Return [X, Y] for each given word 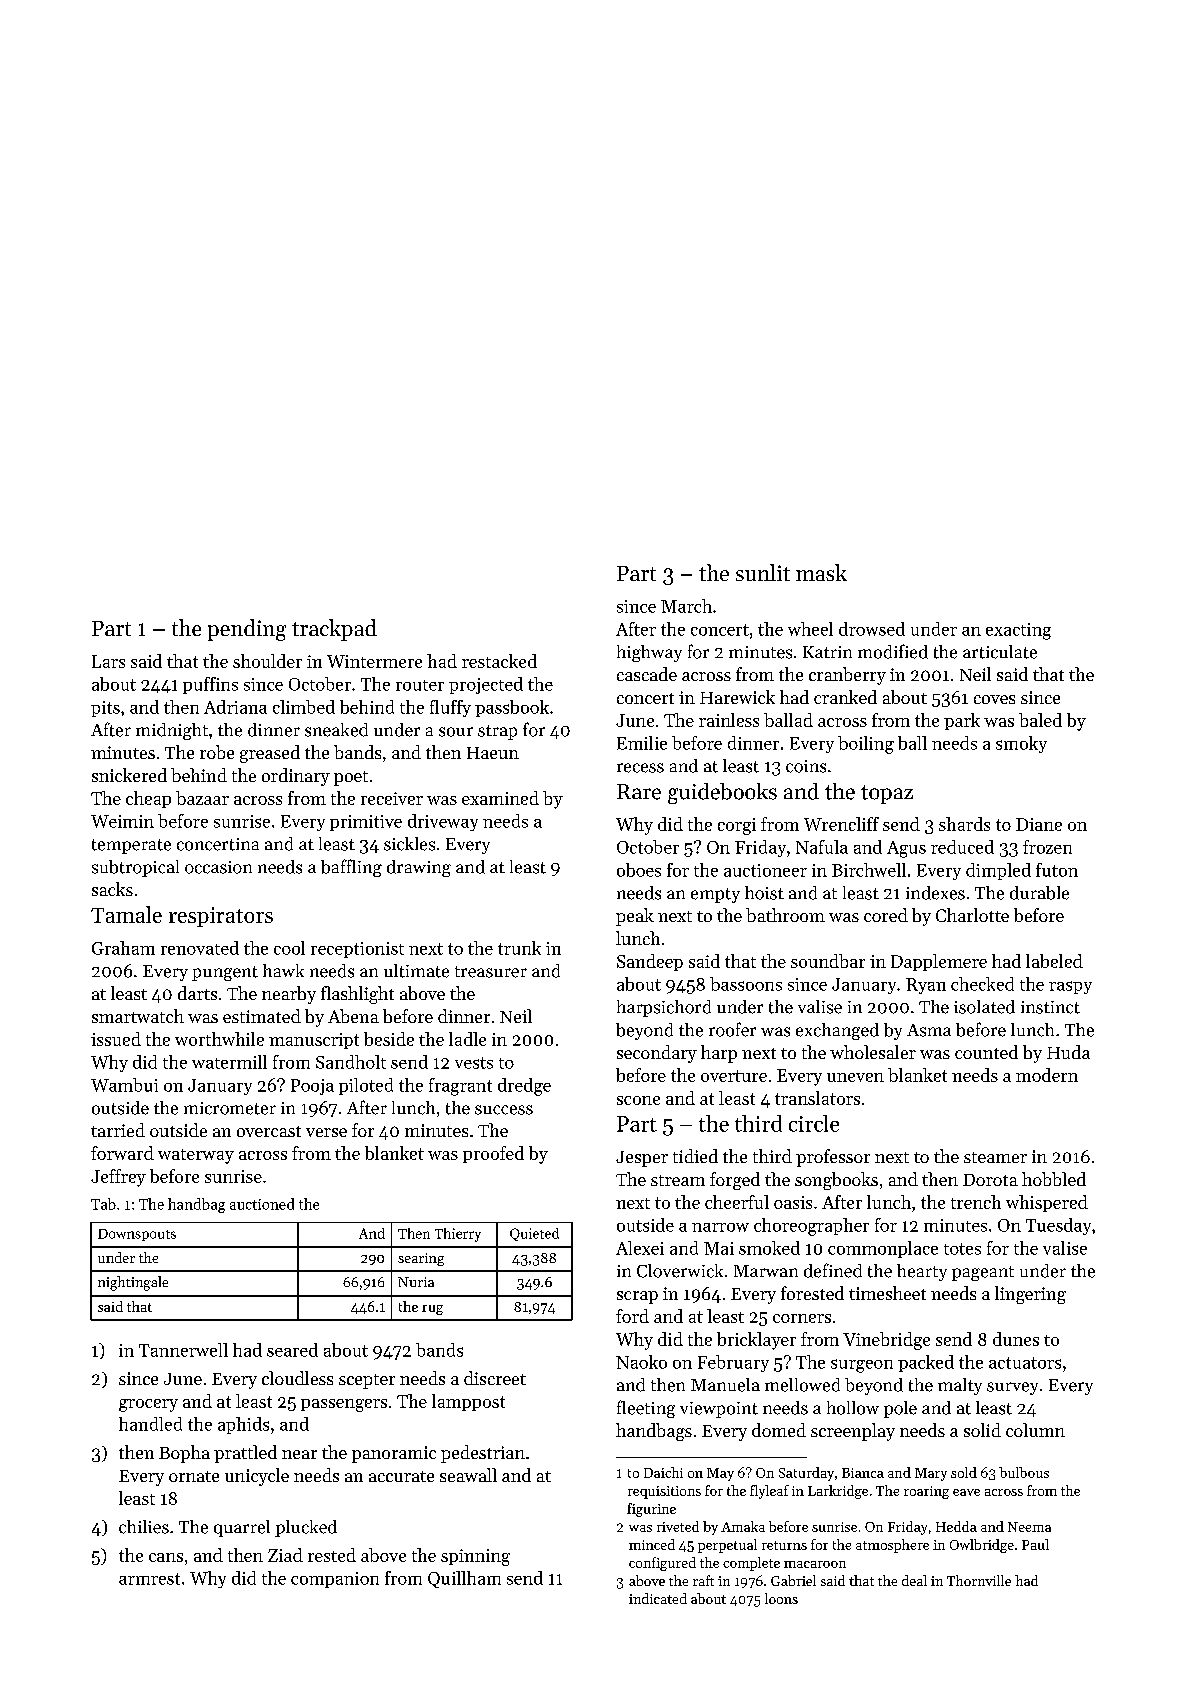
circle [814, 1123]
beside [389, 1039]
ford [632, 1316]
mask [821, 572]
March [686, 606]
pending [247, 630]
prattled [245, 1454]
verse [326, 1132]
